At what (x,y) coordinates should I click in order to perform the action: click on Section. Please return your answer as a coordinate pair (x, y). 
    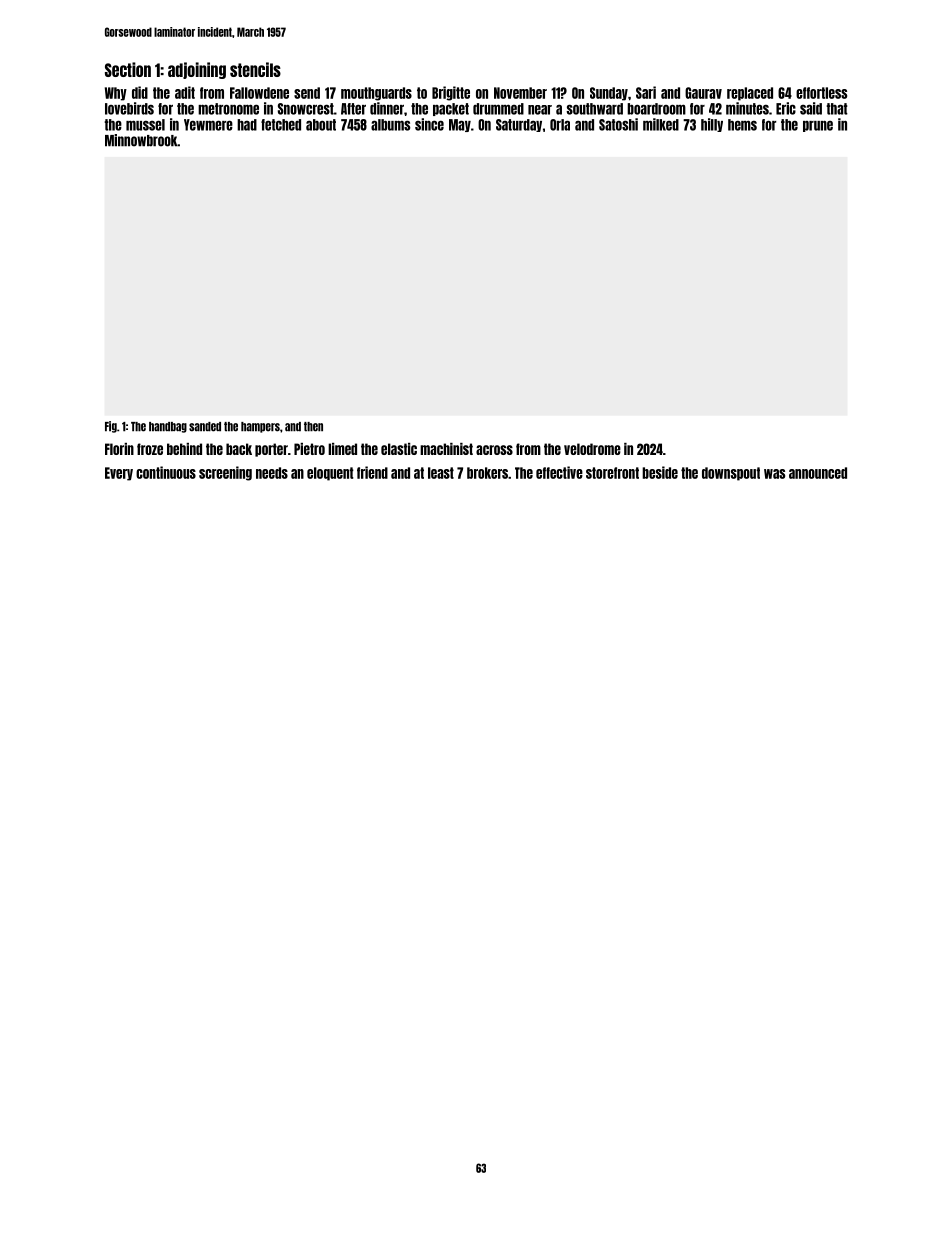
    Looking at the image, I should click on (128, 69).
